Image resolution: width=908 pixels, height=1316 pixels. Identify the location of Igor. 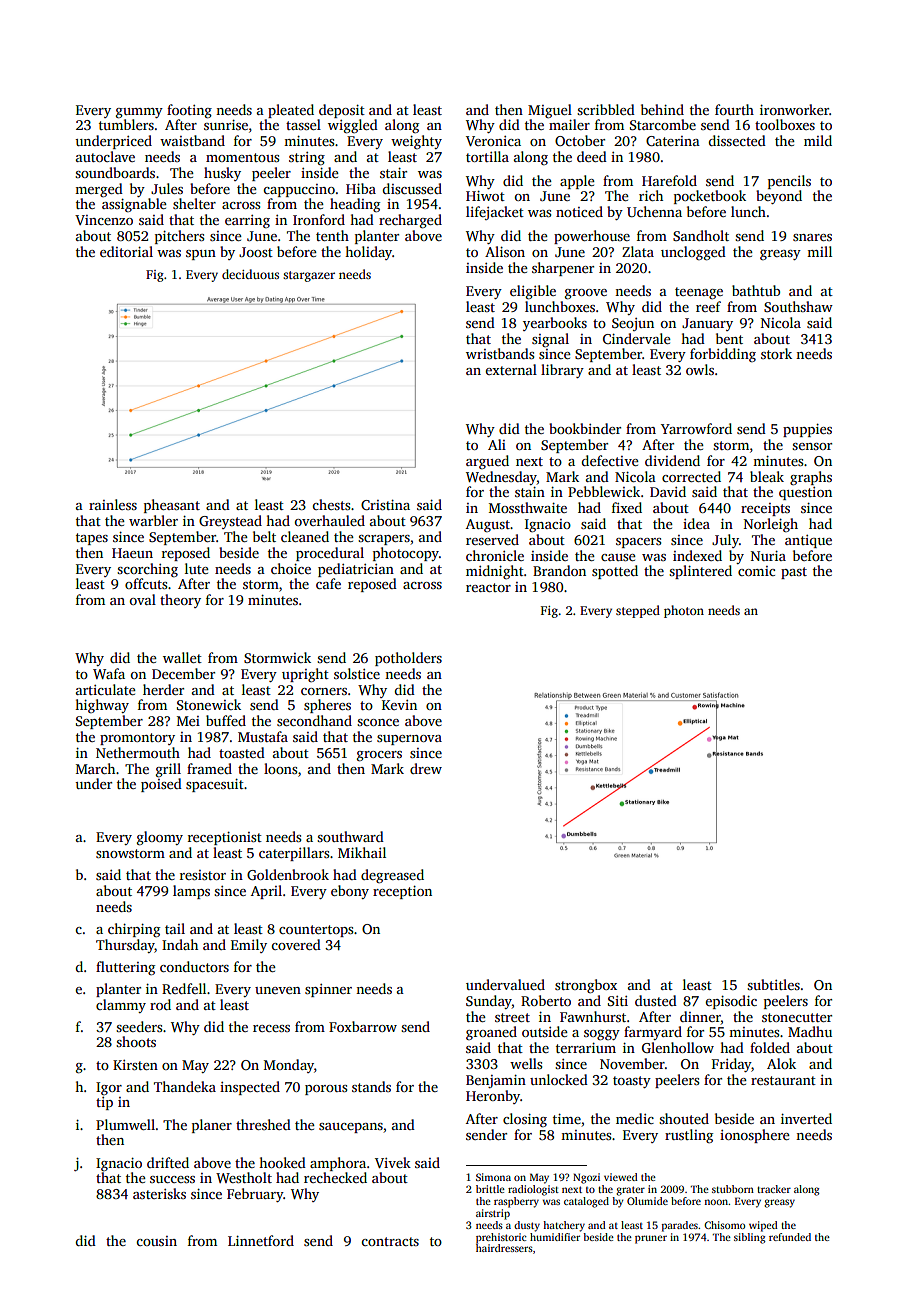
(109, 1088).
